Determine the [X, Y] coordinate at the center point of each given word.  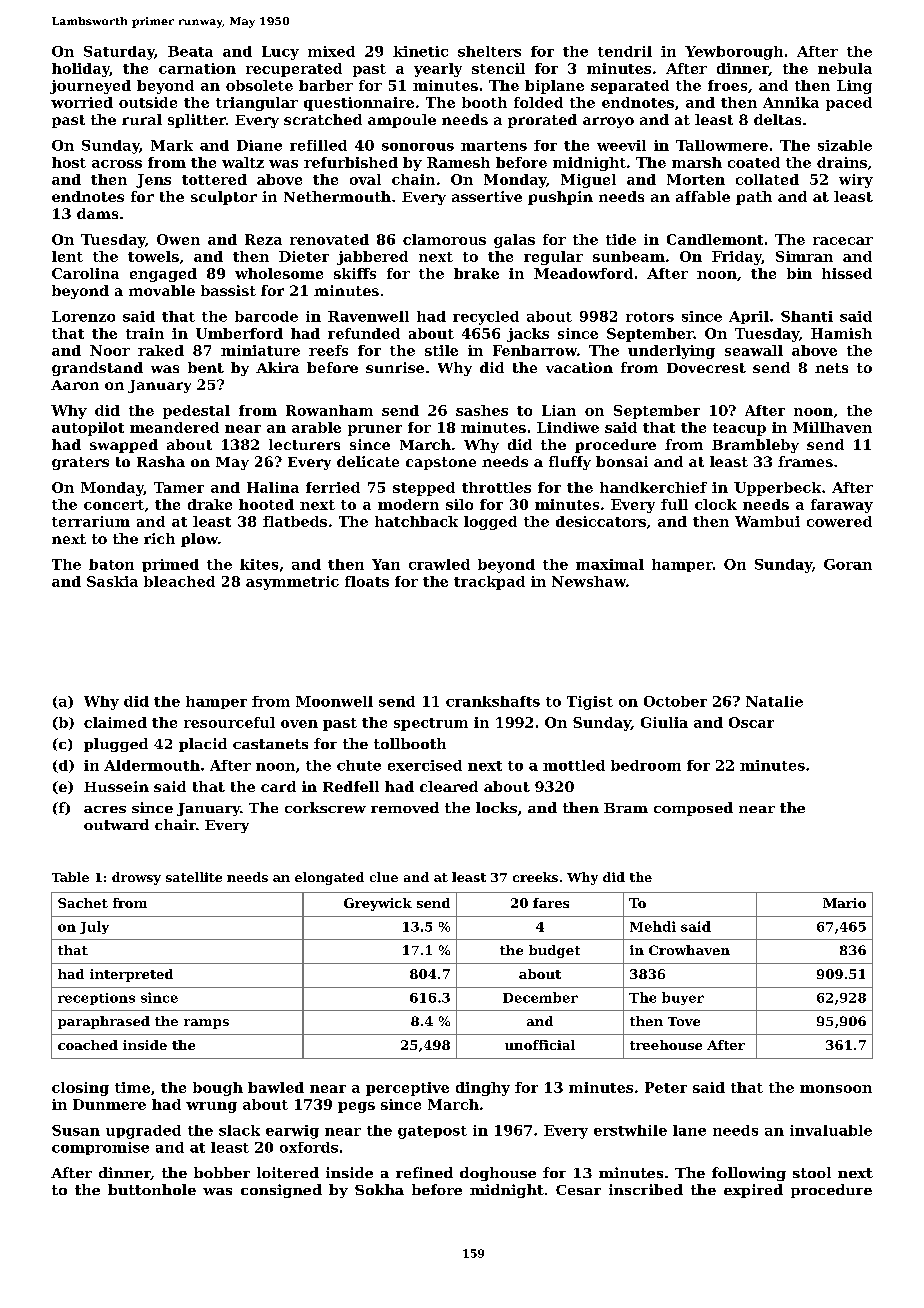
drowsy [136, 878]
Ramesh [458, 162]
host [69, 162]
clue [384, 877]
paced [849, 104]
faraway [842, 506]
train [145, 333]
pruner [375, 430]
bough [218, 1089]
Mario [844, 903]
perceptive [407, 1089]
